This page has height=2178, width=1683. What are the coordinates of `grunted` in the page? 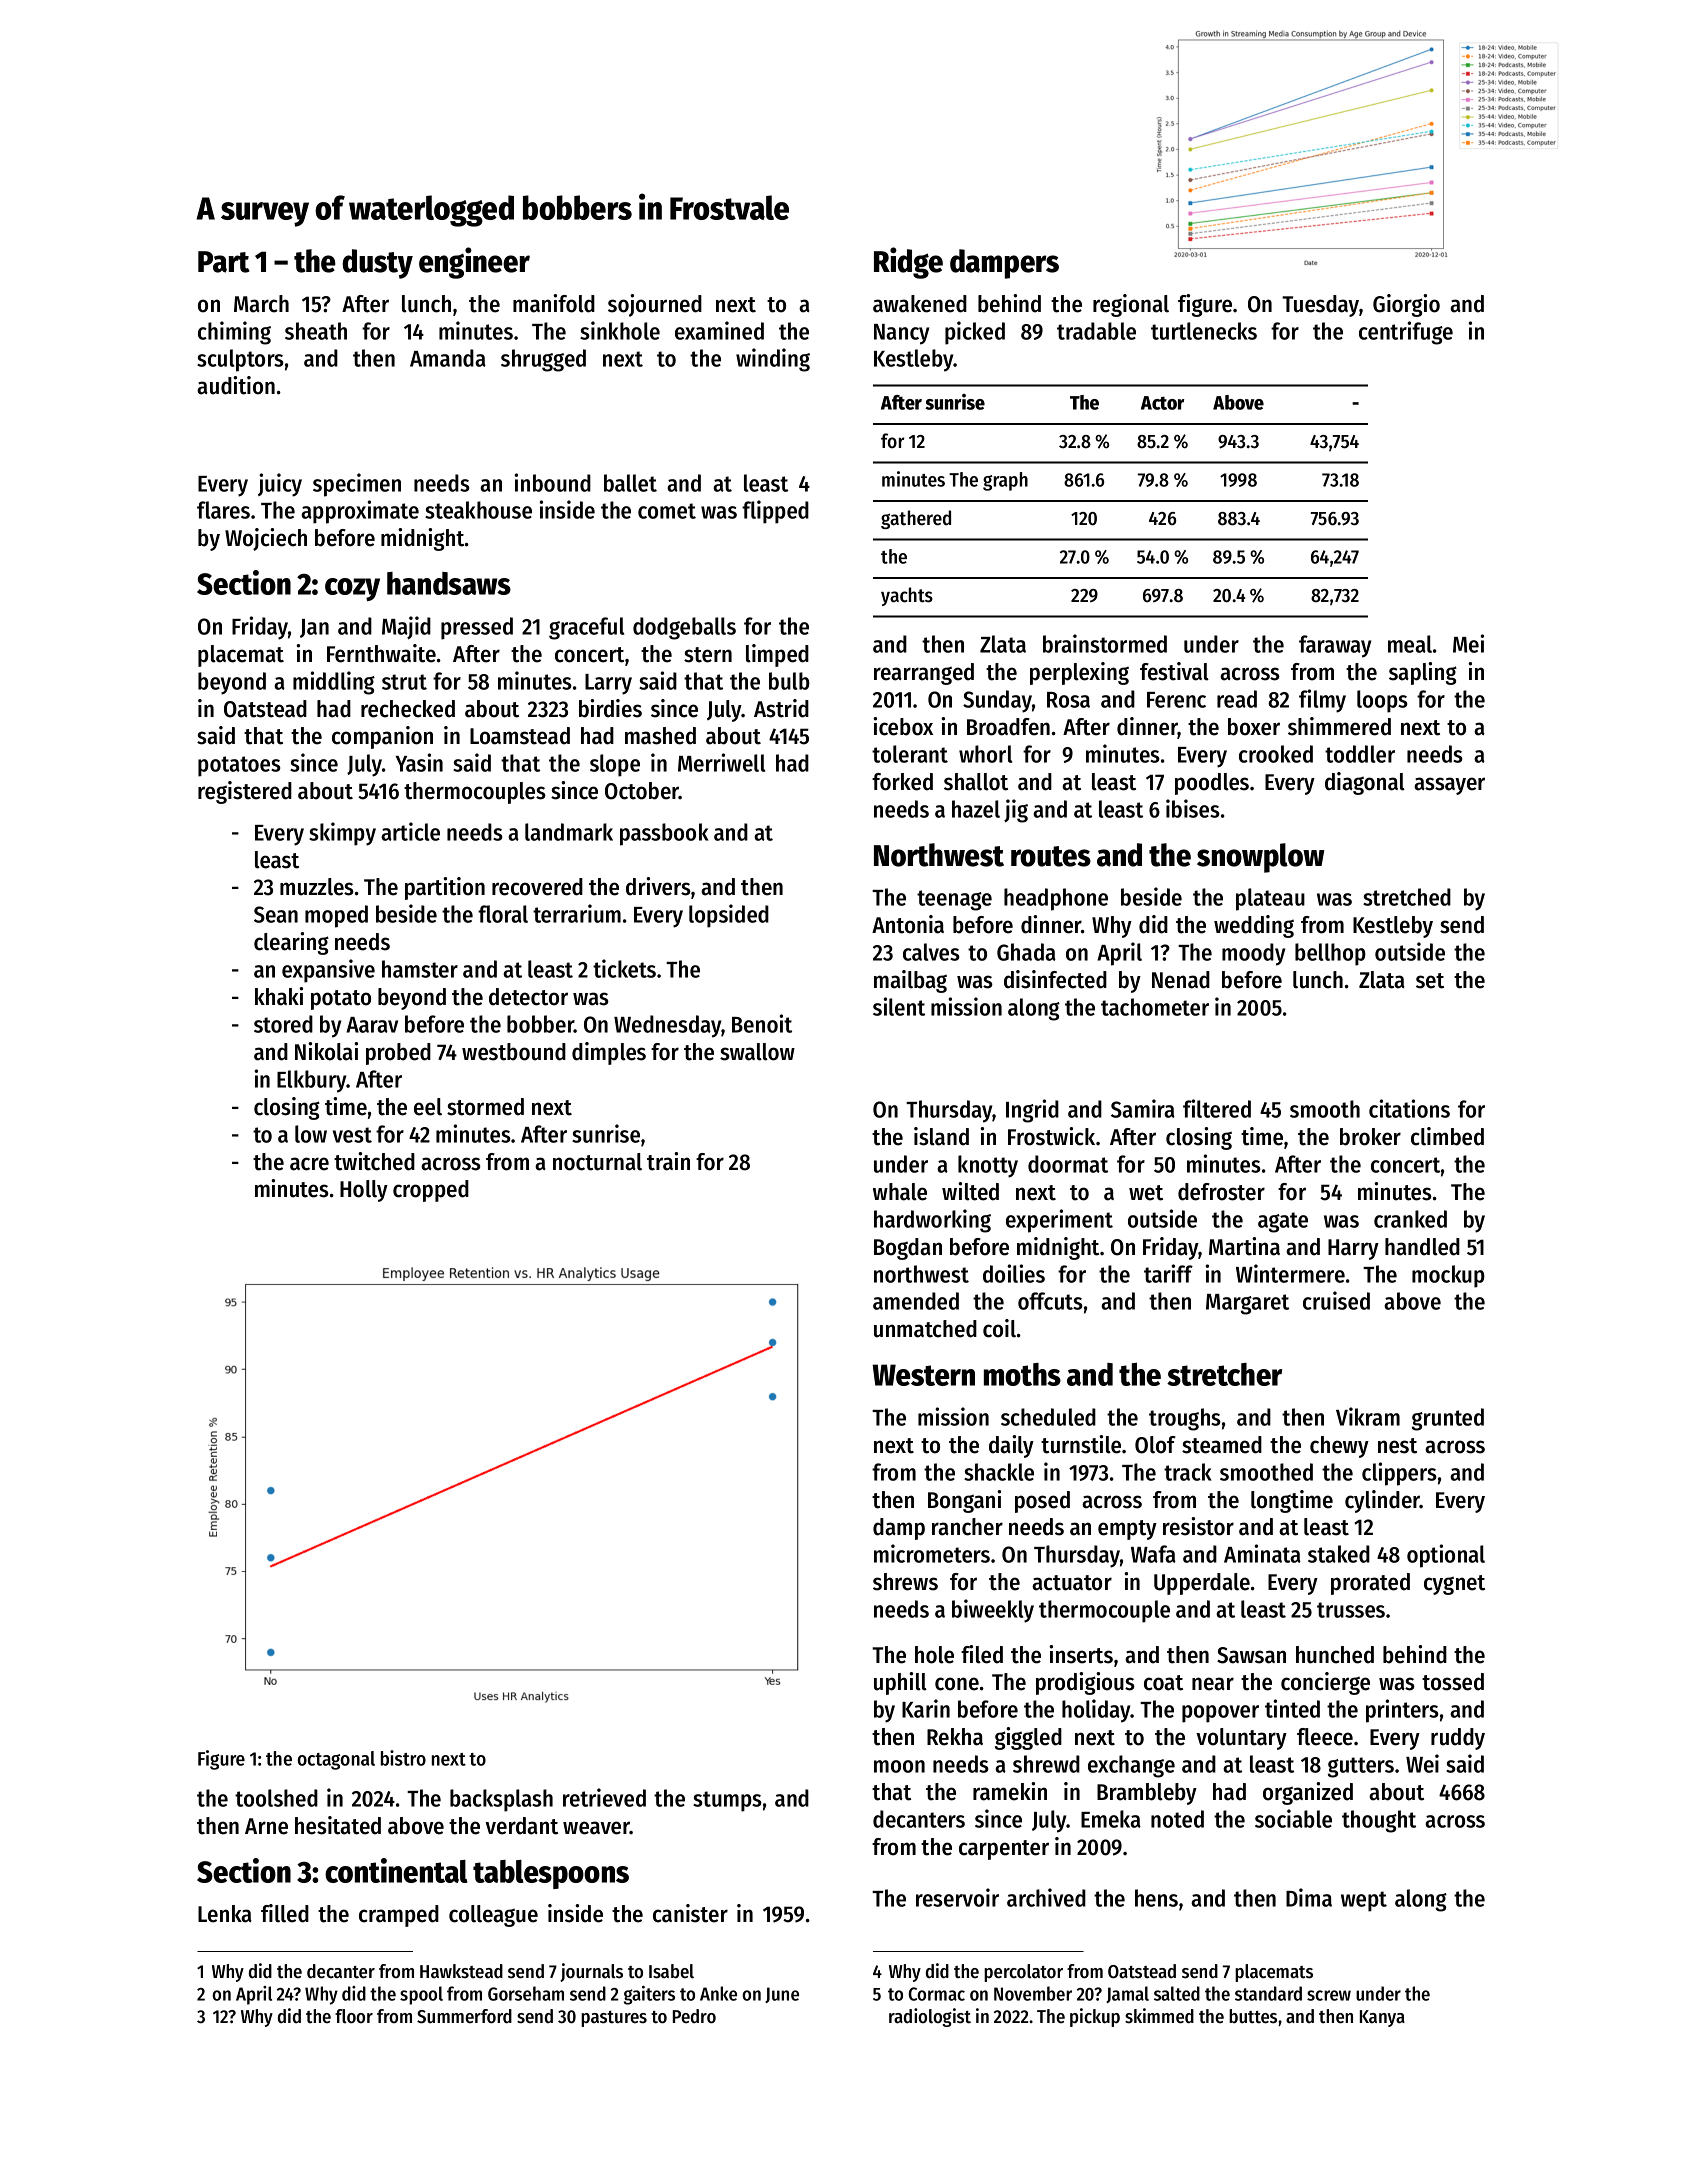 It's located at (1448, 1419).
